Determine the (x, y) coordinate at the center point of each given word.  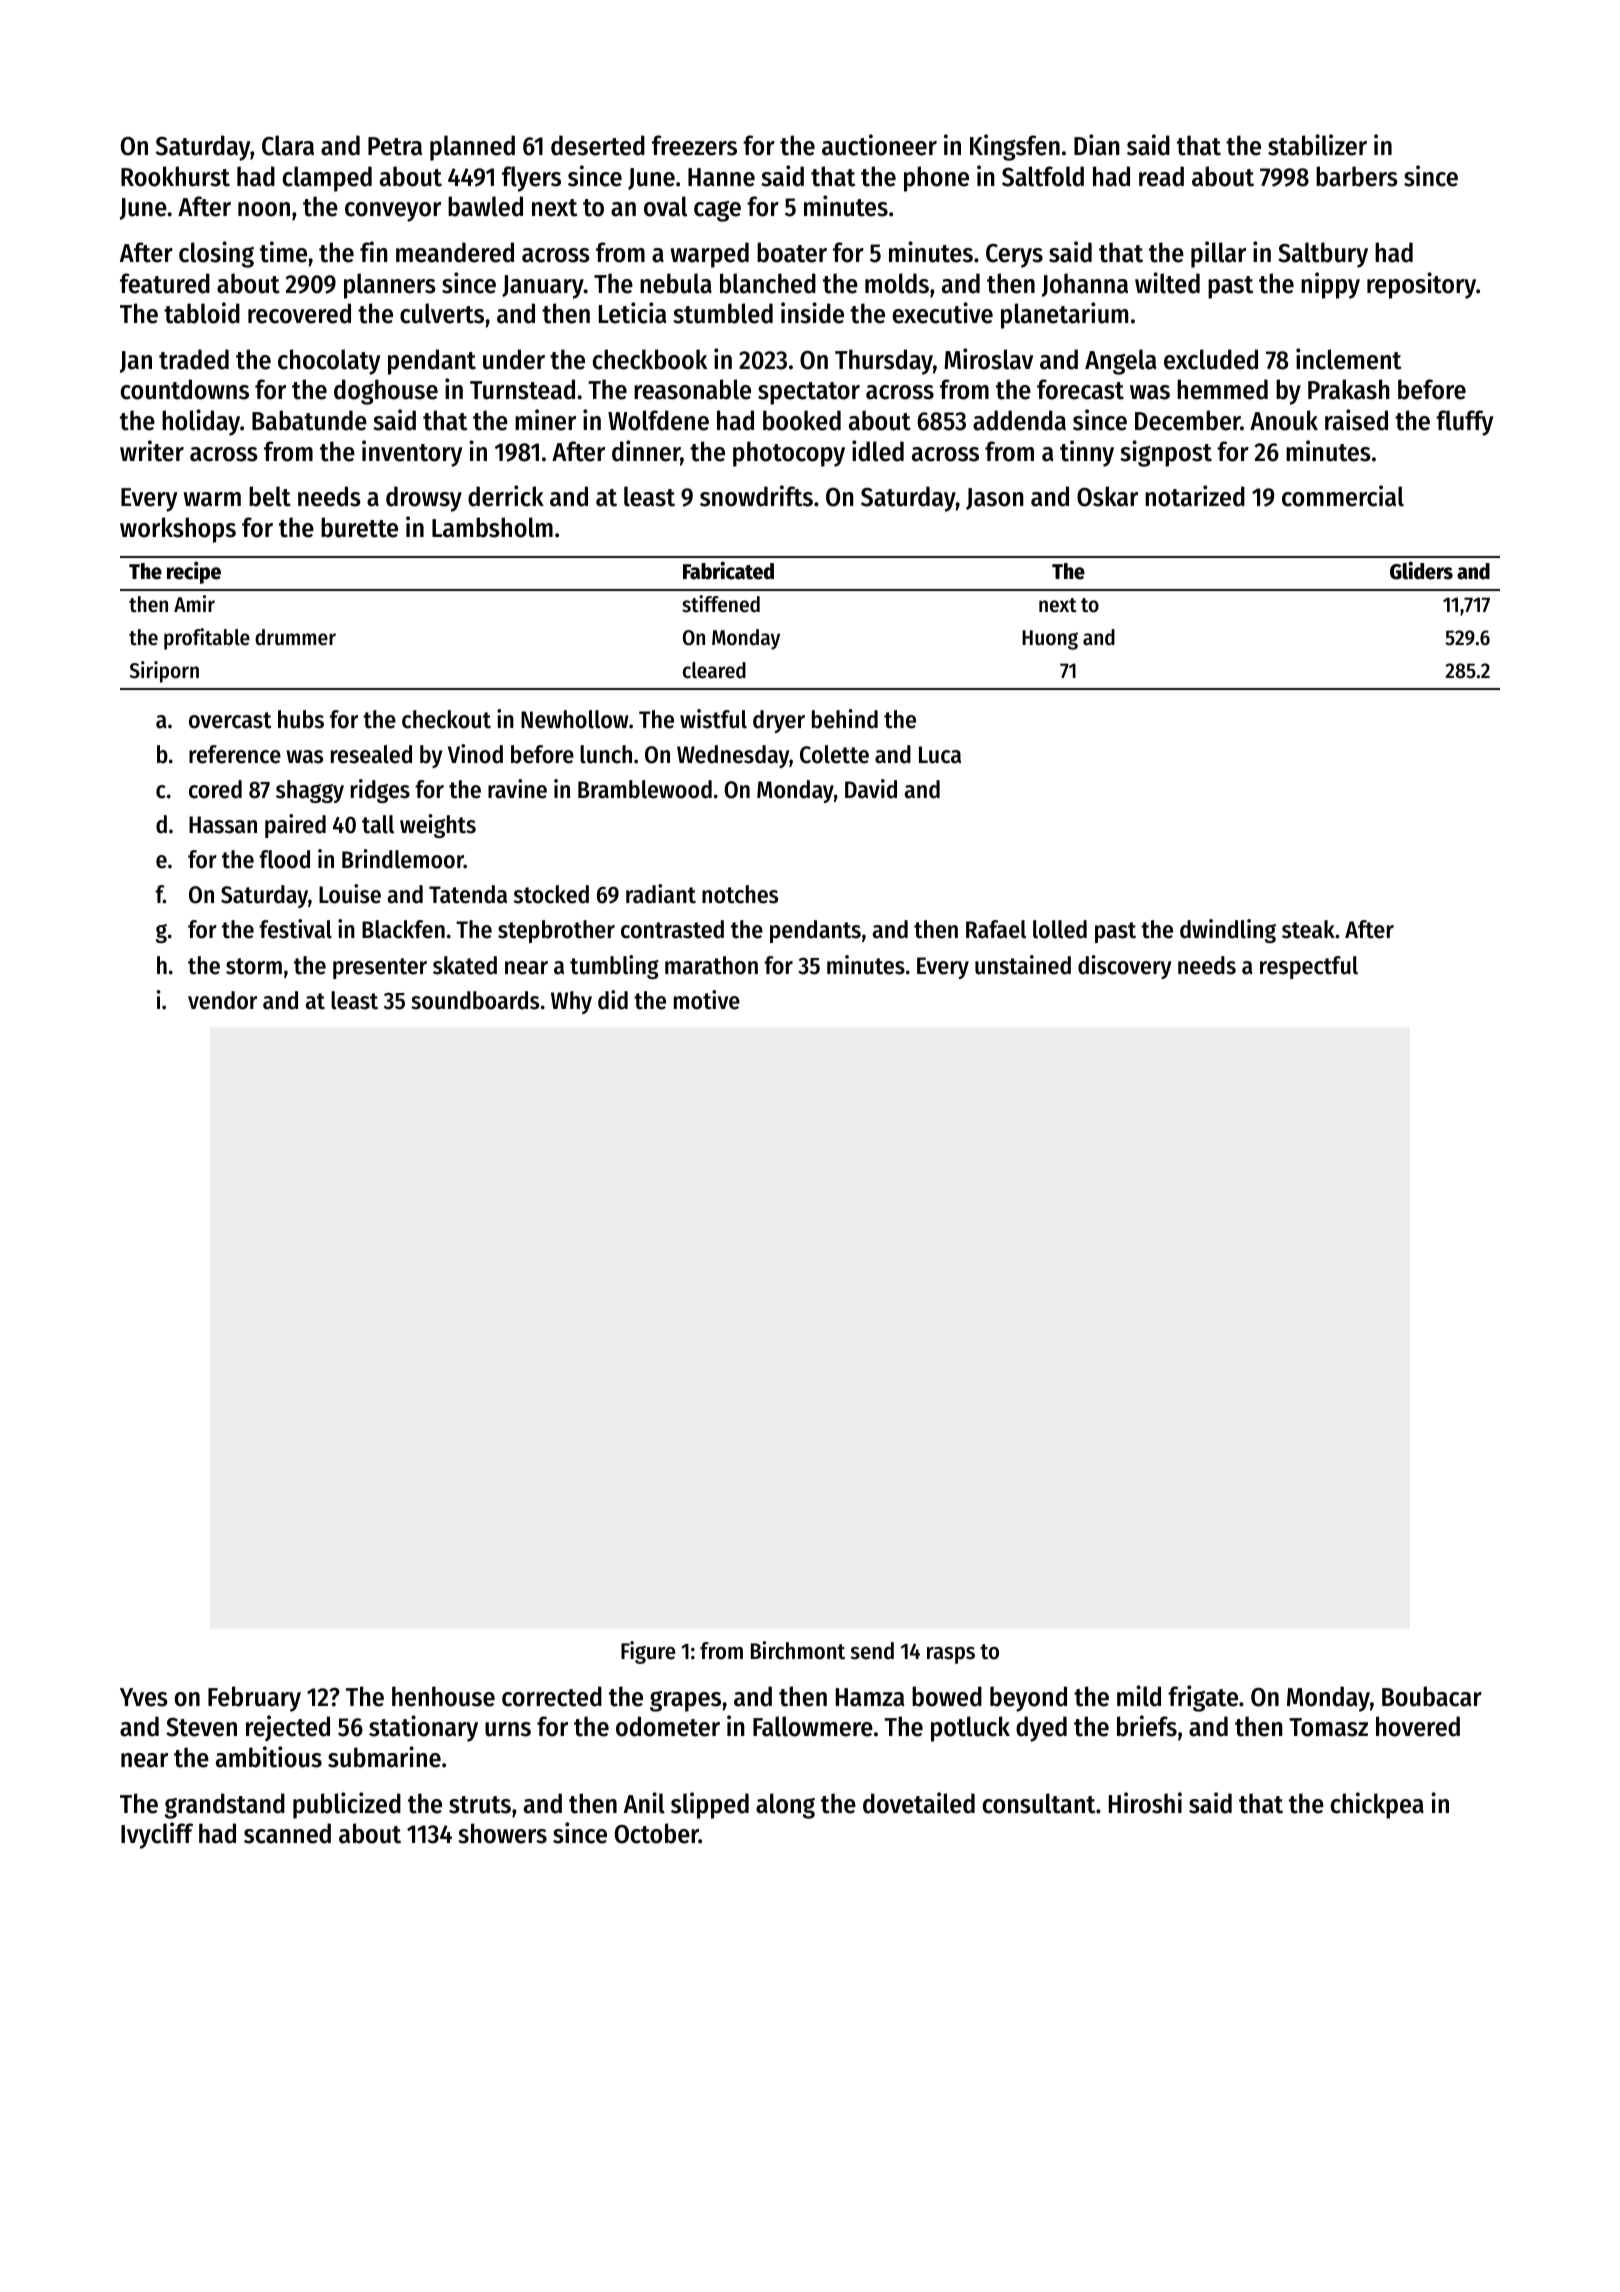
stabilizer (1317, 145)
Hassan (223, 825)
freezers (694, 145)
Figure (648, 1652)
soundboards (475, 1000)
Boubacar (1432, 1696)
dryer (779, 721)
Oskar (1107, 496)
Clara (288, 145)
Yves (144, 1697)
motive (707, 1000)
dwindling (1228, 931)
